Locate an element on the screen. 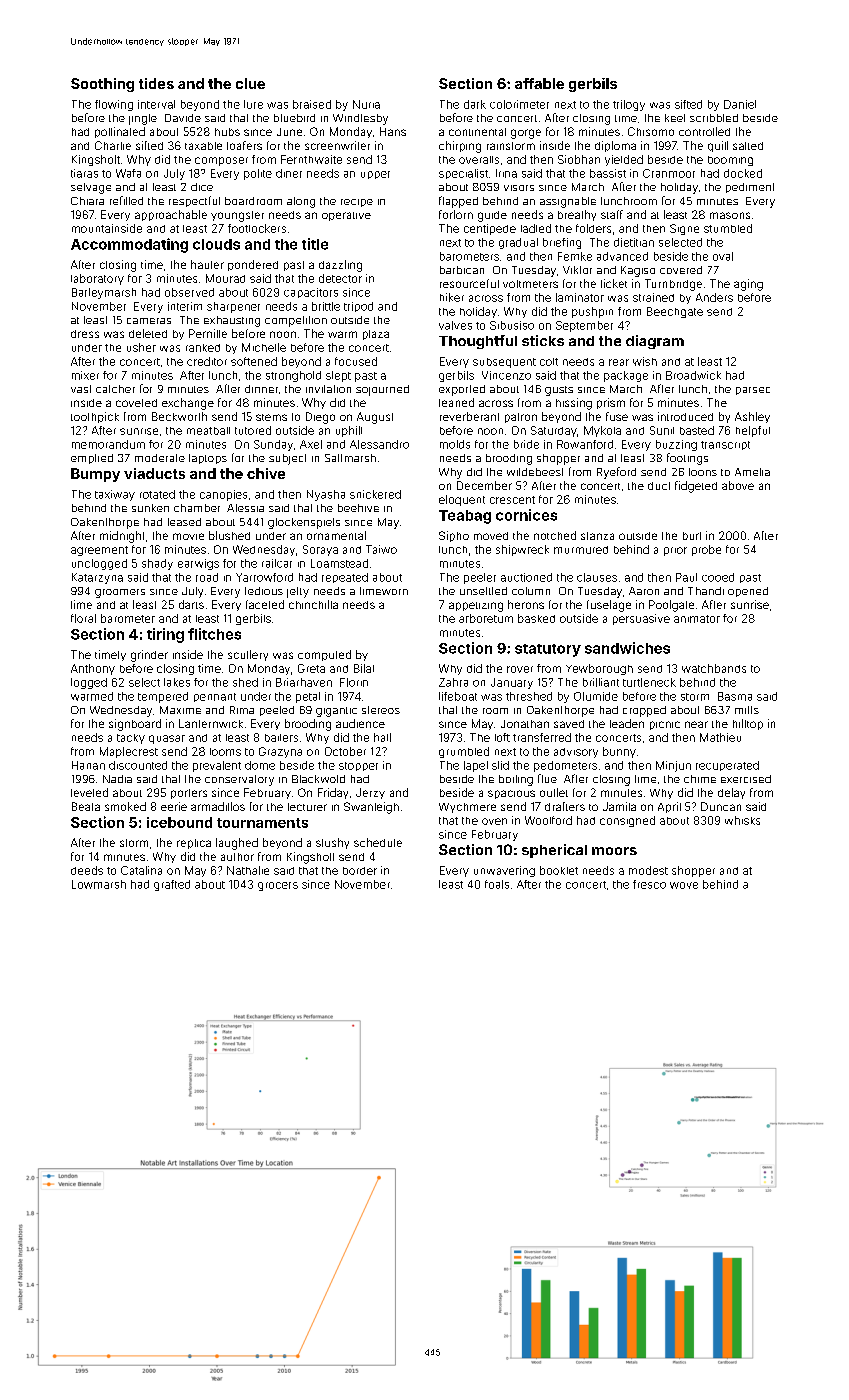 Image resolution: width=849 pixels, height=1400 pixels. Nuria is located at coordinates (366, 104).
